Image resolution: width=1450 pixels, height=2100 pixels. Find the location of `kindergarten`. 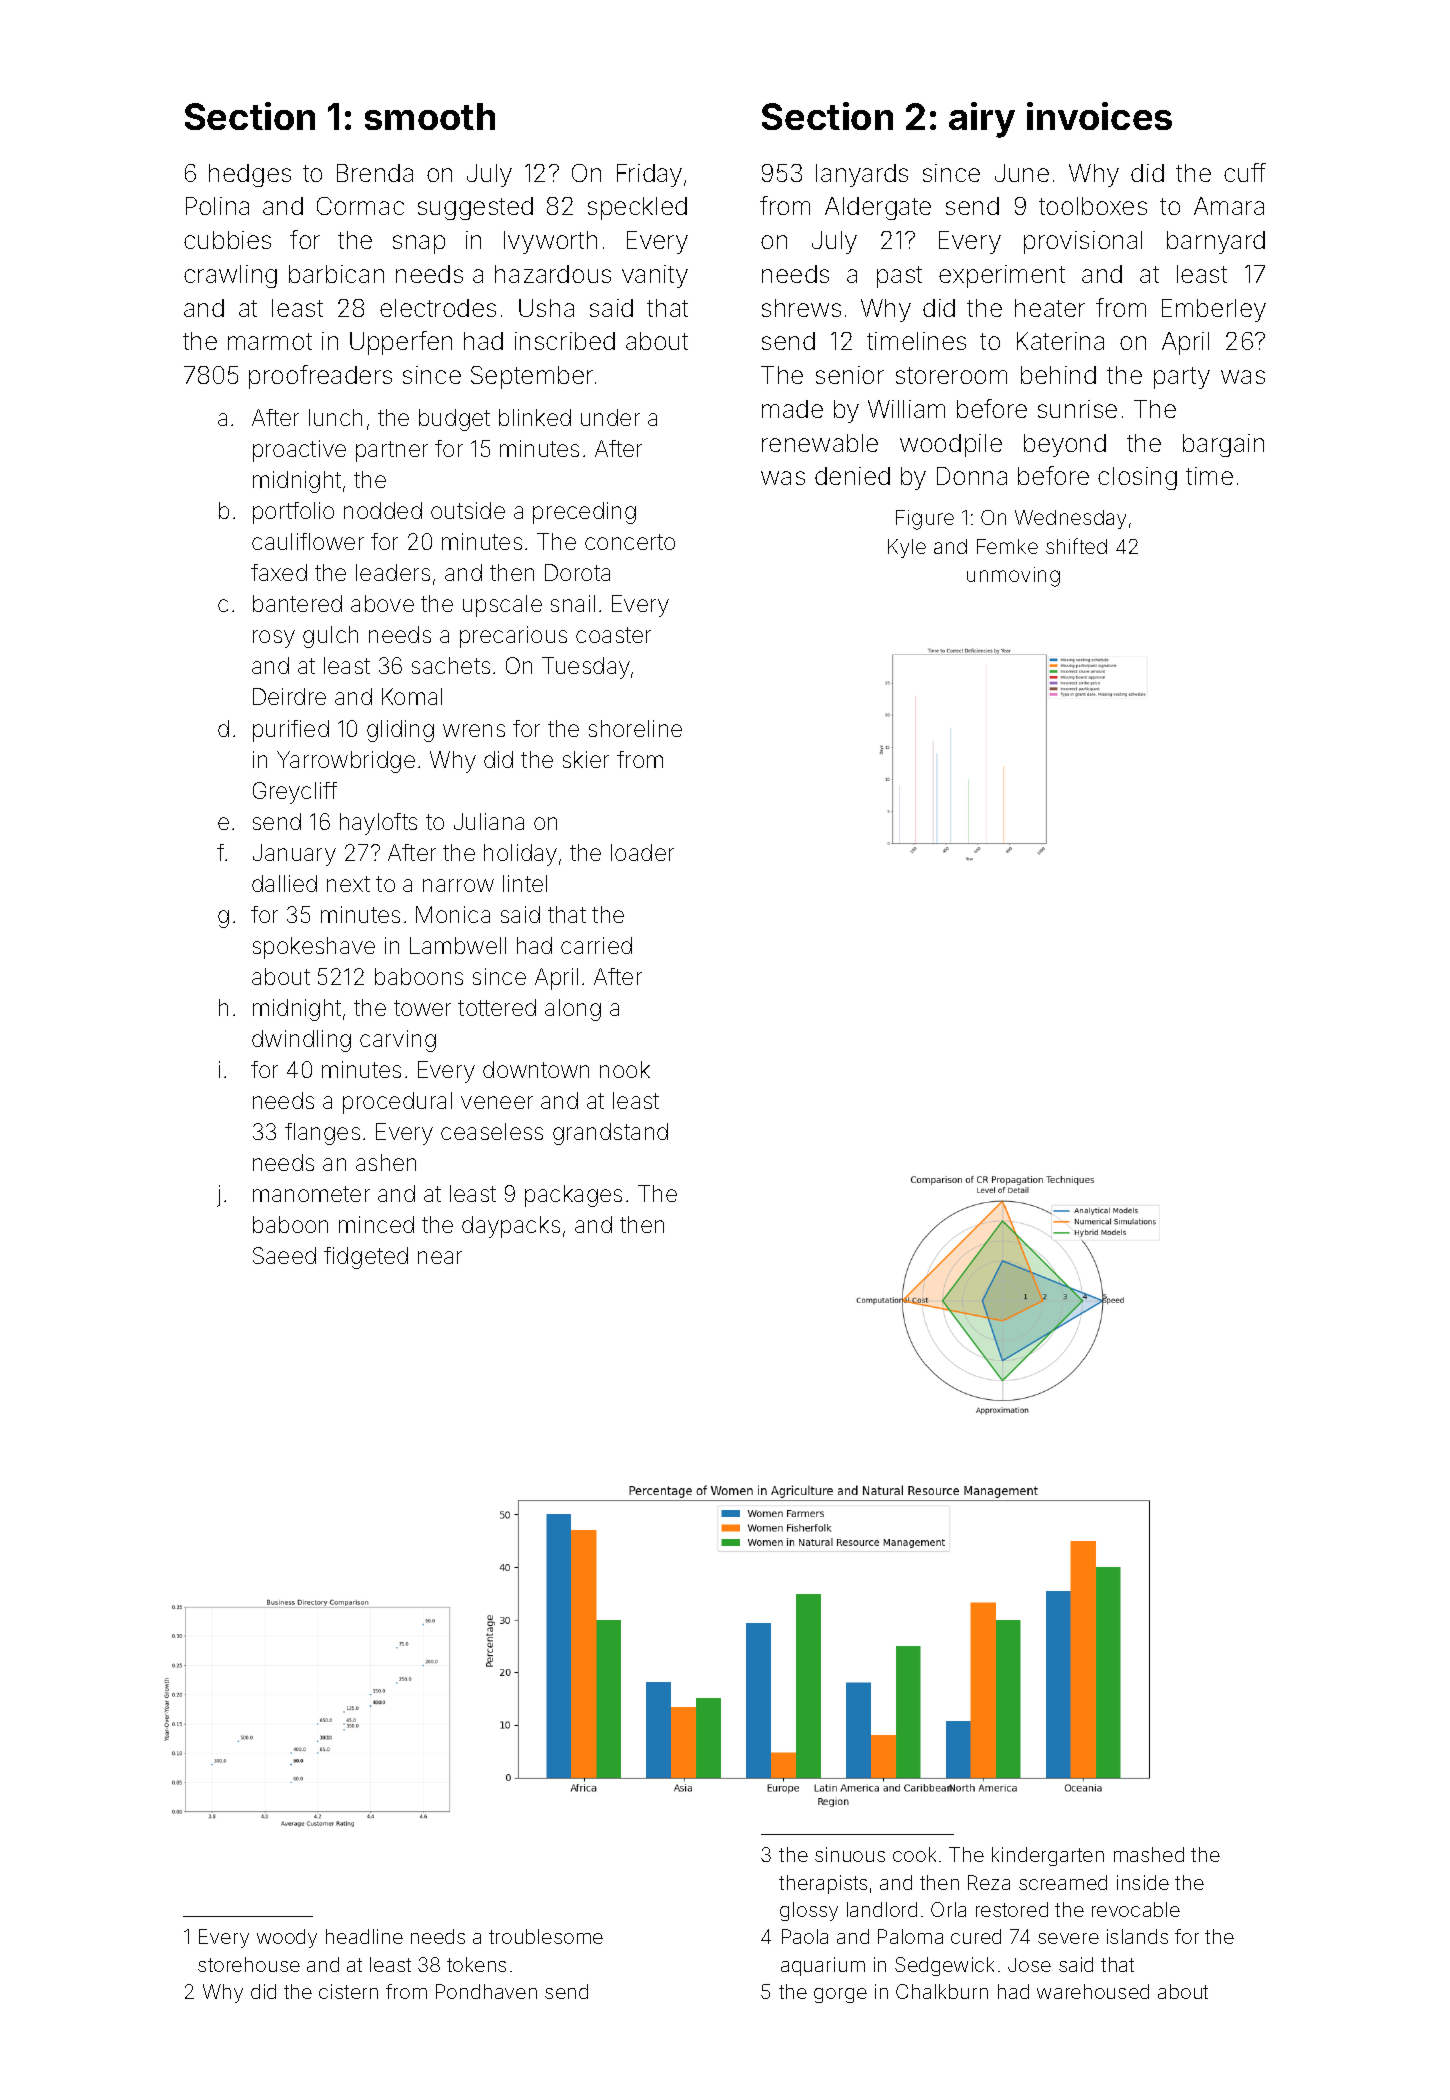

kindergarten is located at coordinates (1048, 1856).
